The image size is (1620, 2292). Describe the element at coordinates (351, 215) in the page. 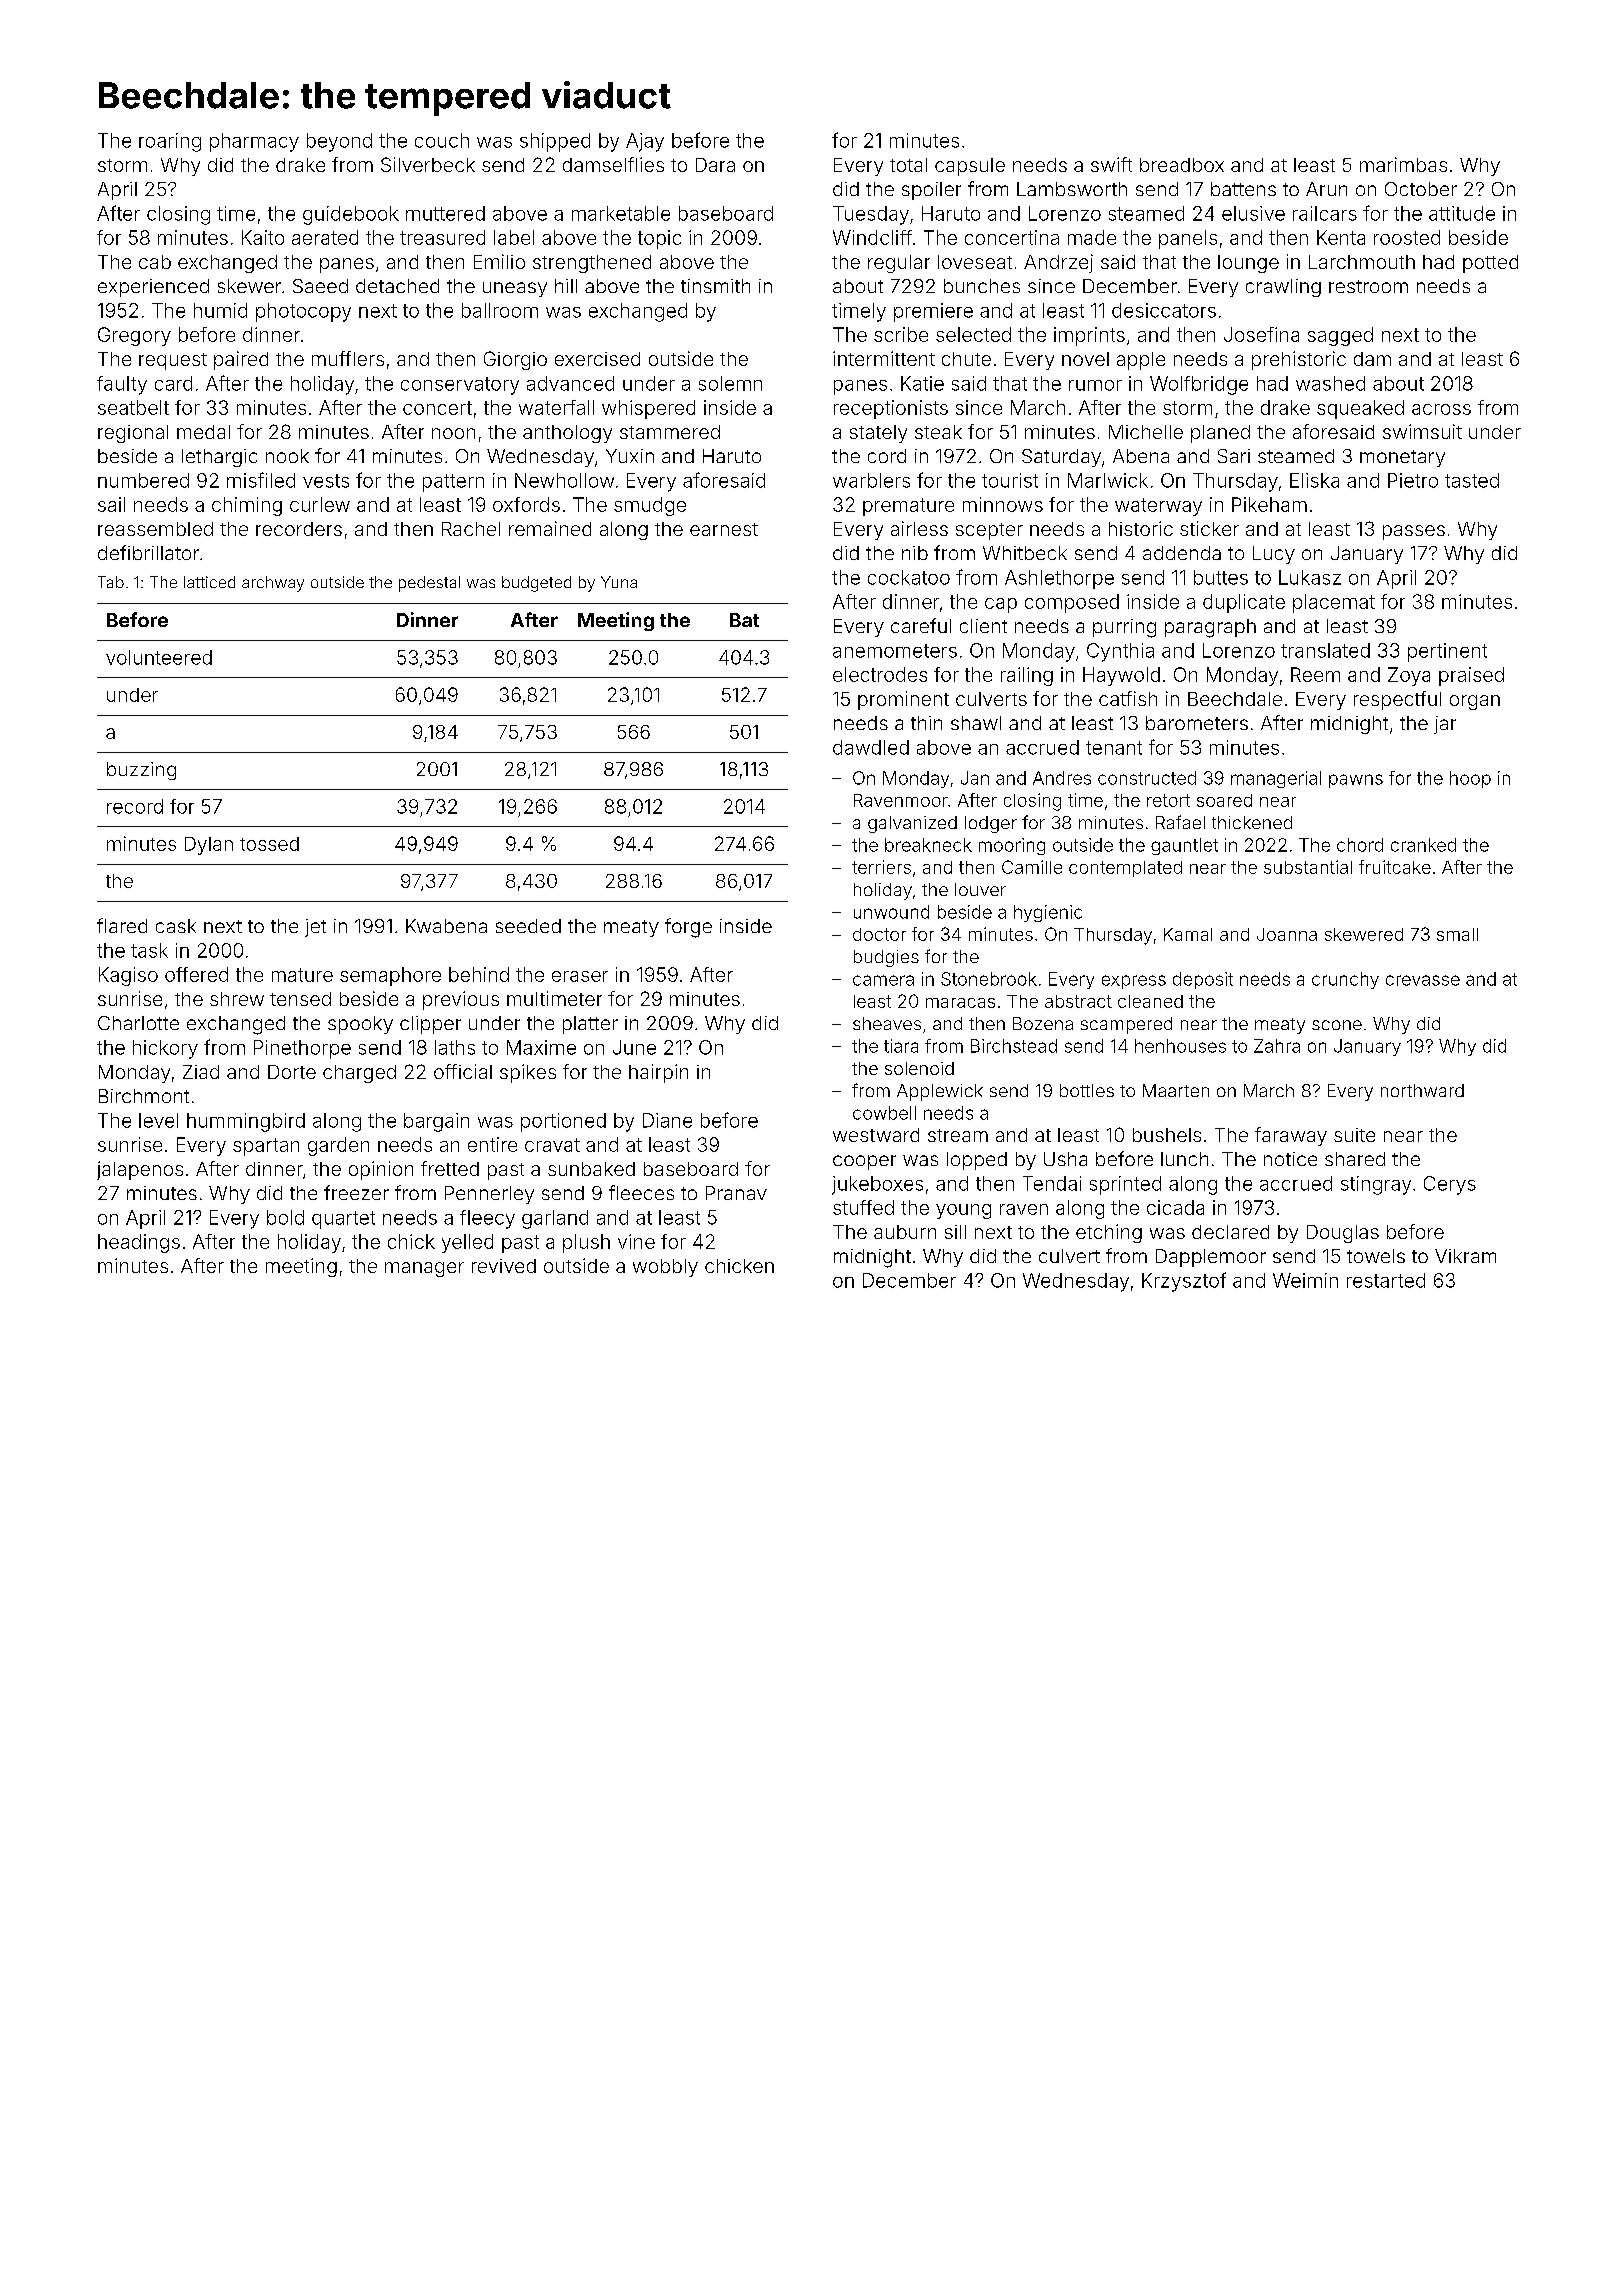

I see `guidebook` at that location.
